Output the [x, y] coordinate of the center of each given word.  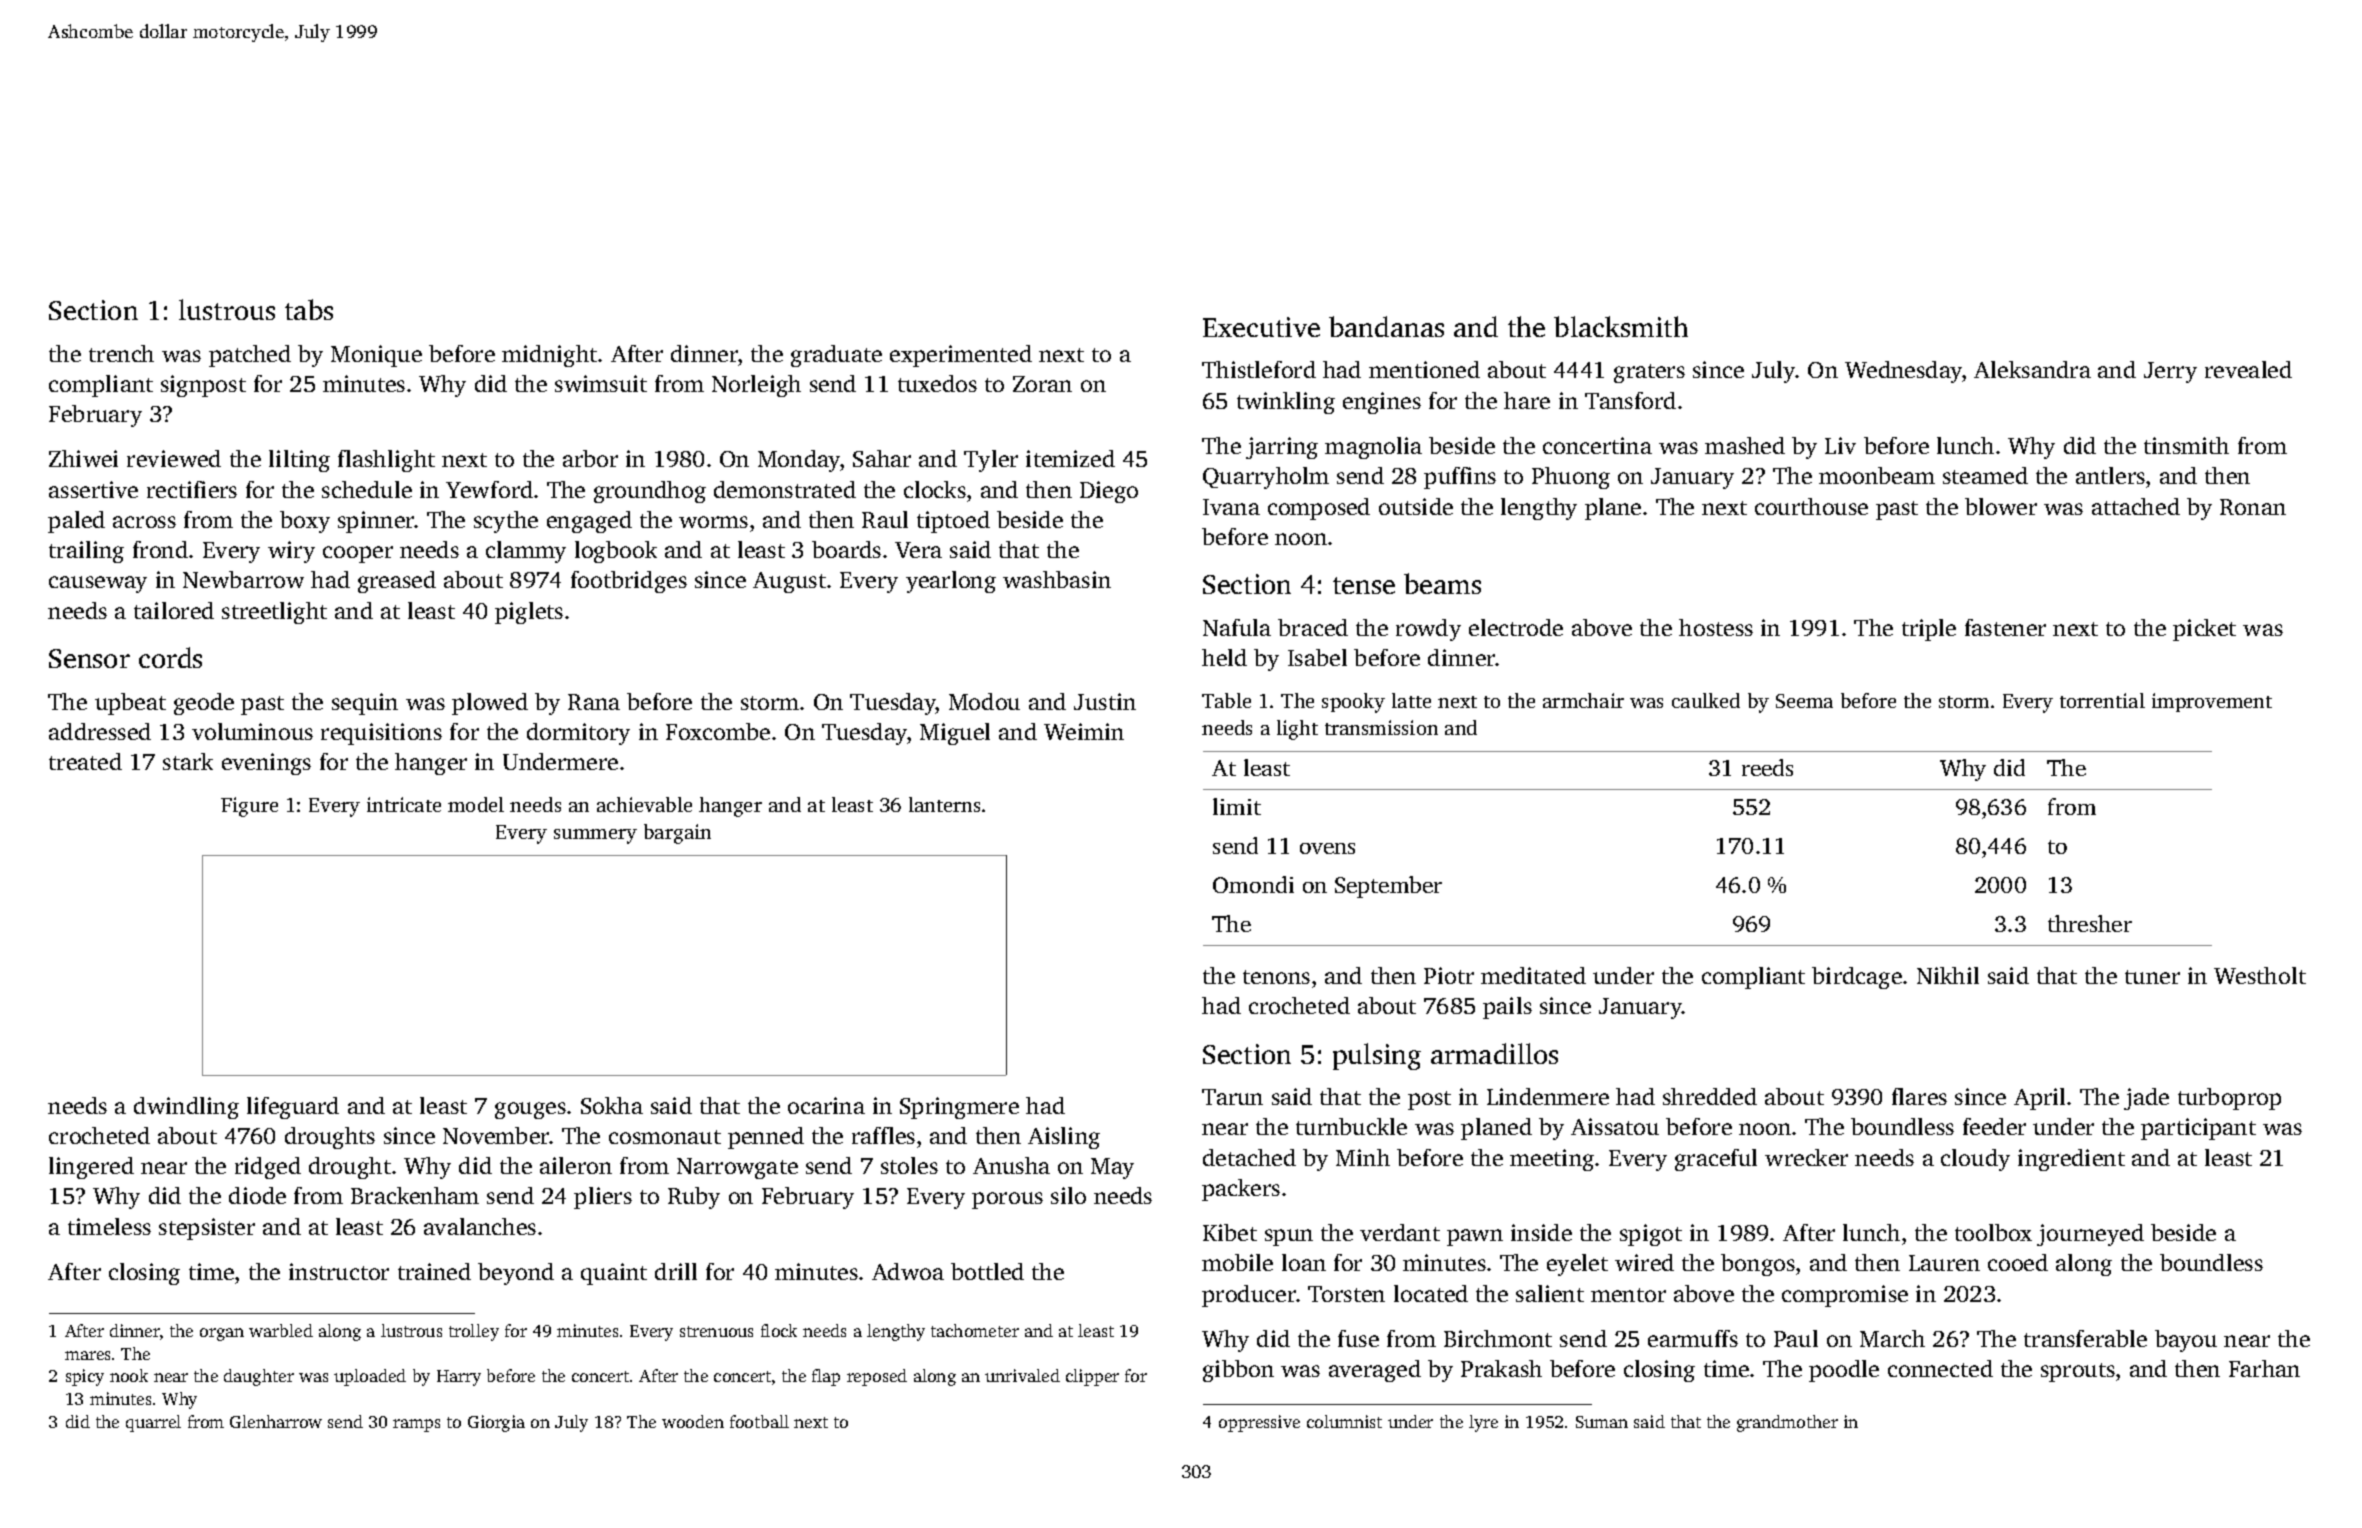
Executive [1261, 327]
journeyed [2090, 1235]
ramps [416, 1425]
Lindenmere [1548, 1096]
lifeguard [293, 1108]
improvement [2212, 702]
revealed [2248, 369]
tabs [309, 309]
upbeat [130, 704]
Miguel [955, 734]
